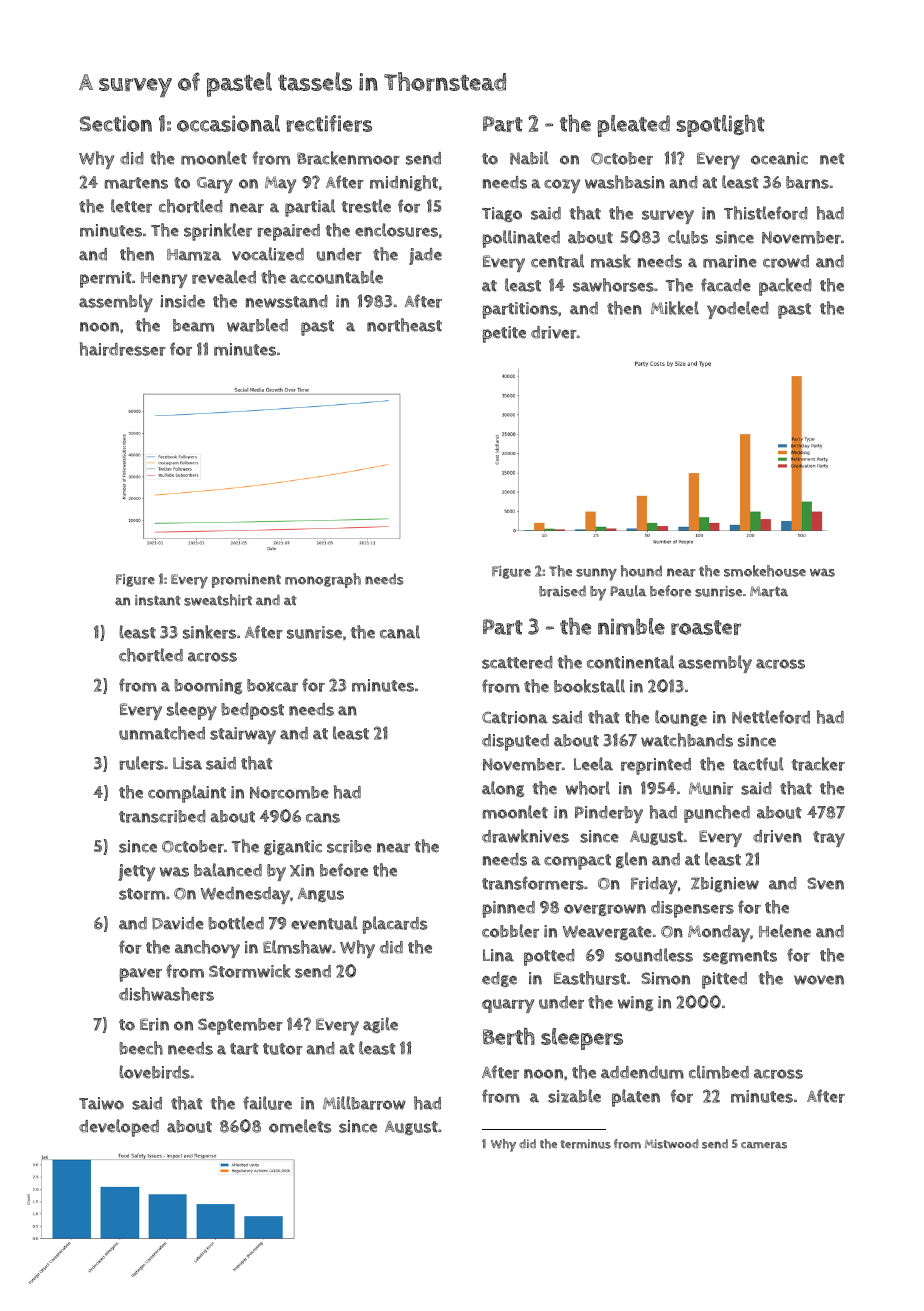 This document has width=924, height=1311. What do you see at coordinates (585, 1144) in the document?
I see `terminus` at bounding box center [585, 1144].
